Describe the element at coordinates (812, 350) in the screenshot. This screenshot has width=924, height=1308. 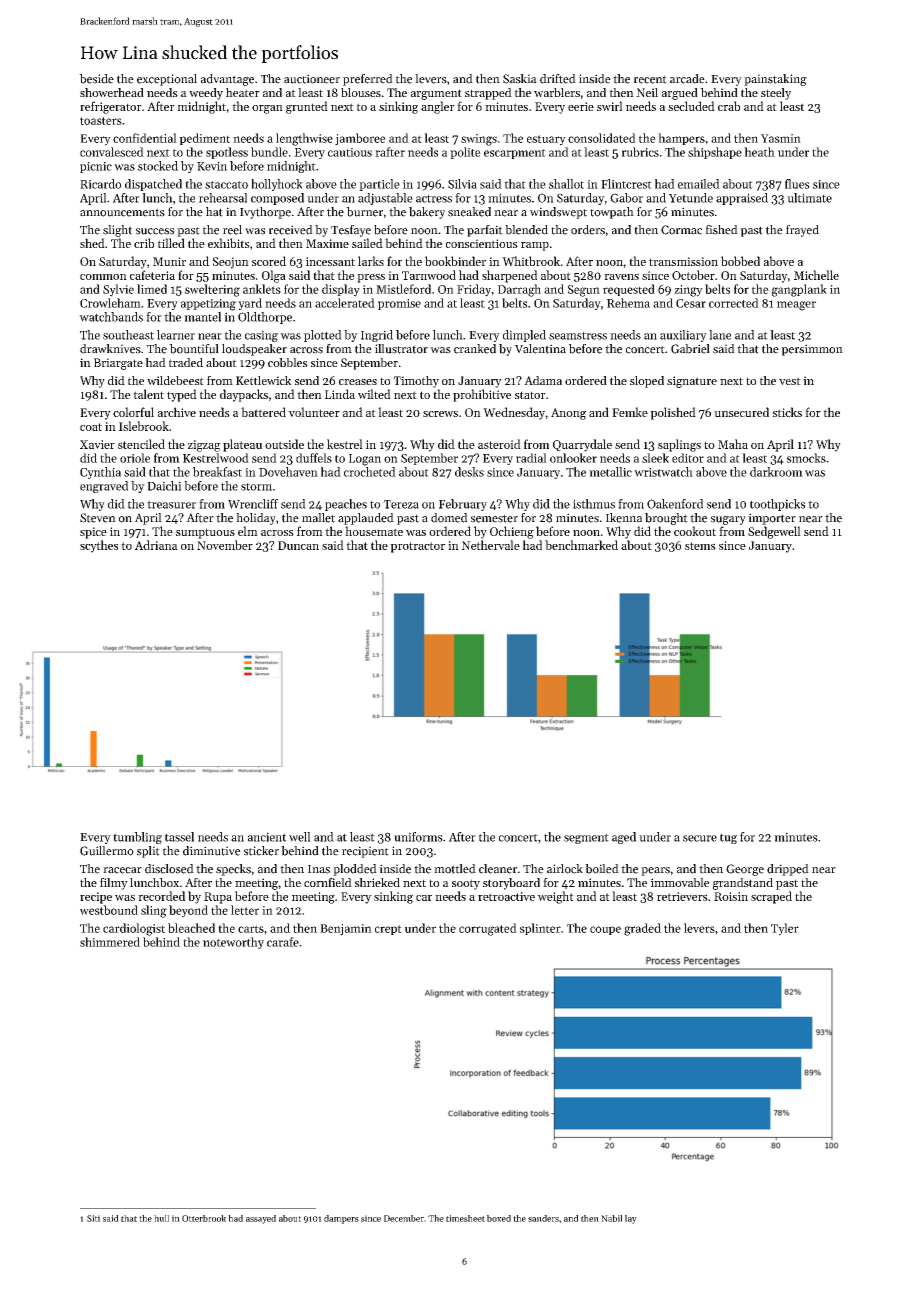
I see `persimmon` at that location.
